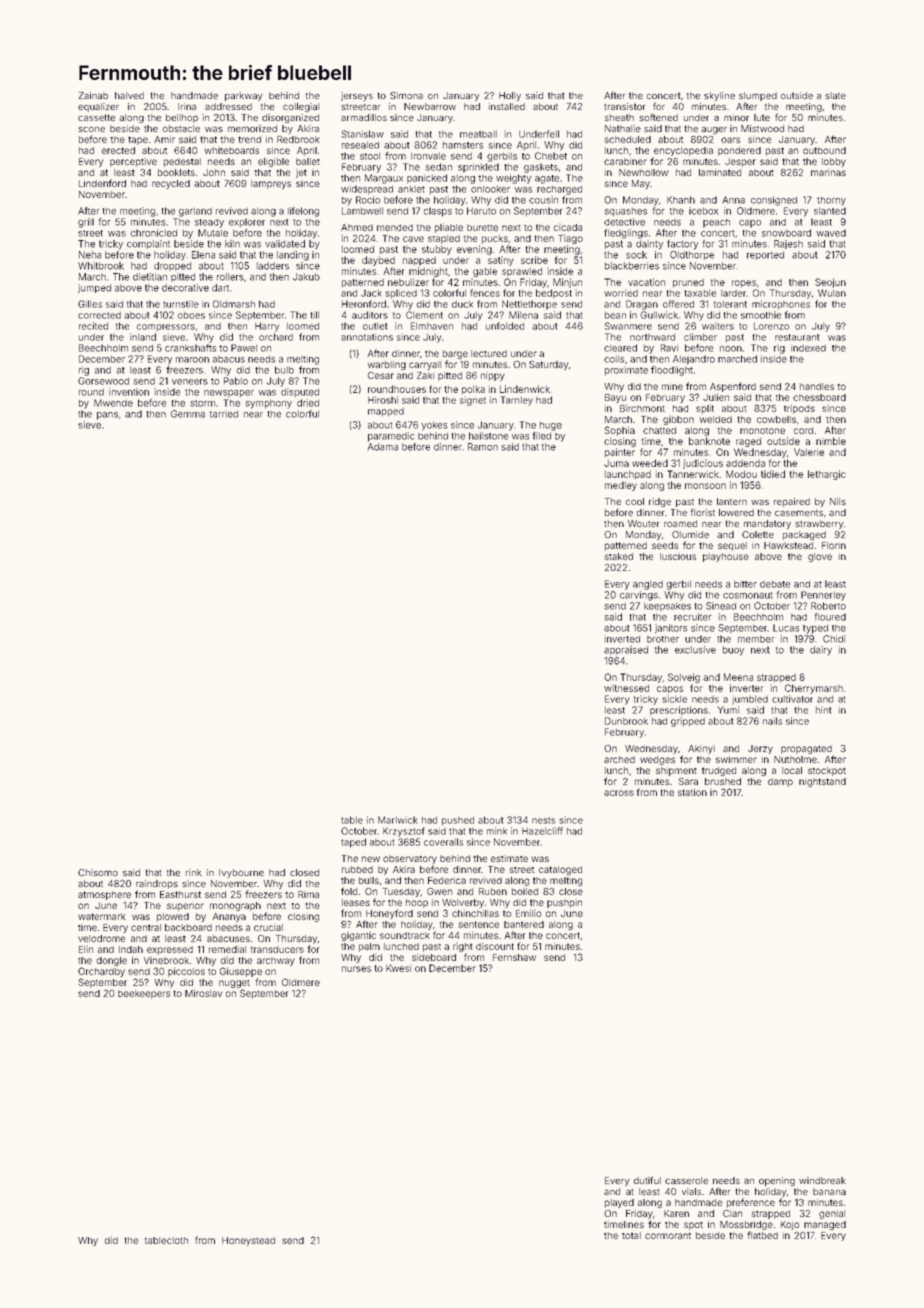 The height and width of the screenshot is (1308, 924). I want to click on Dunbrook, so click(626, 721).
